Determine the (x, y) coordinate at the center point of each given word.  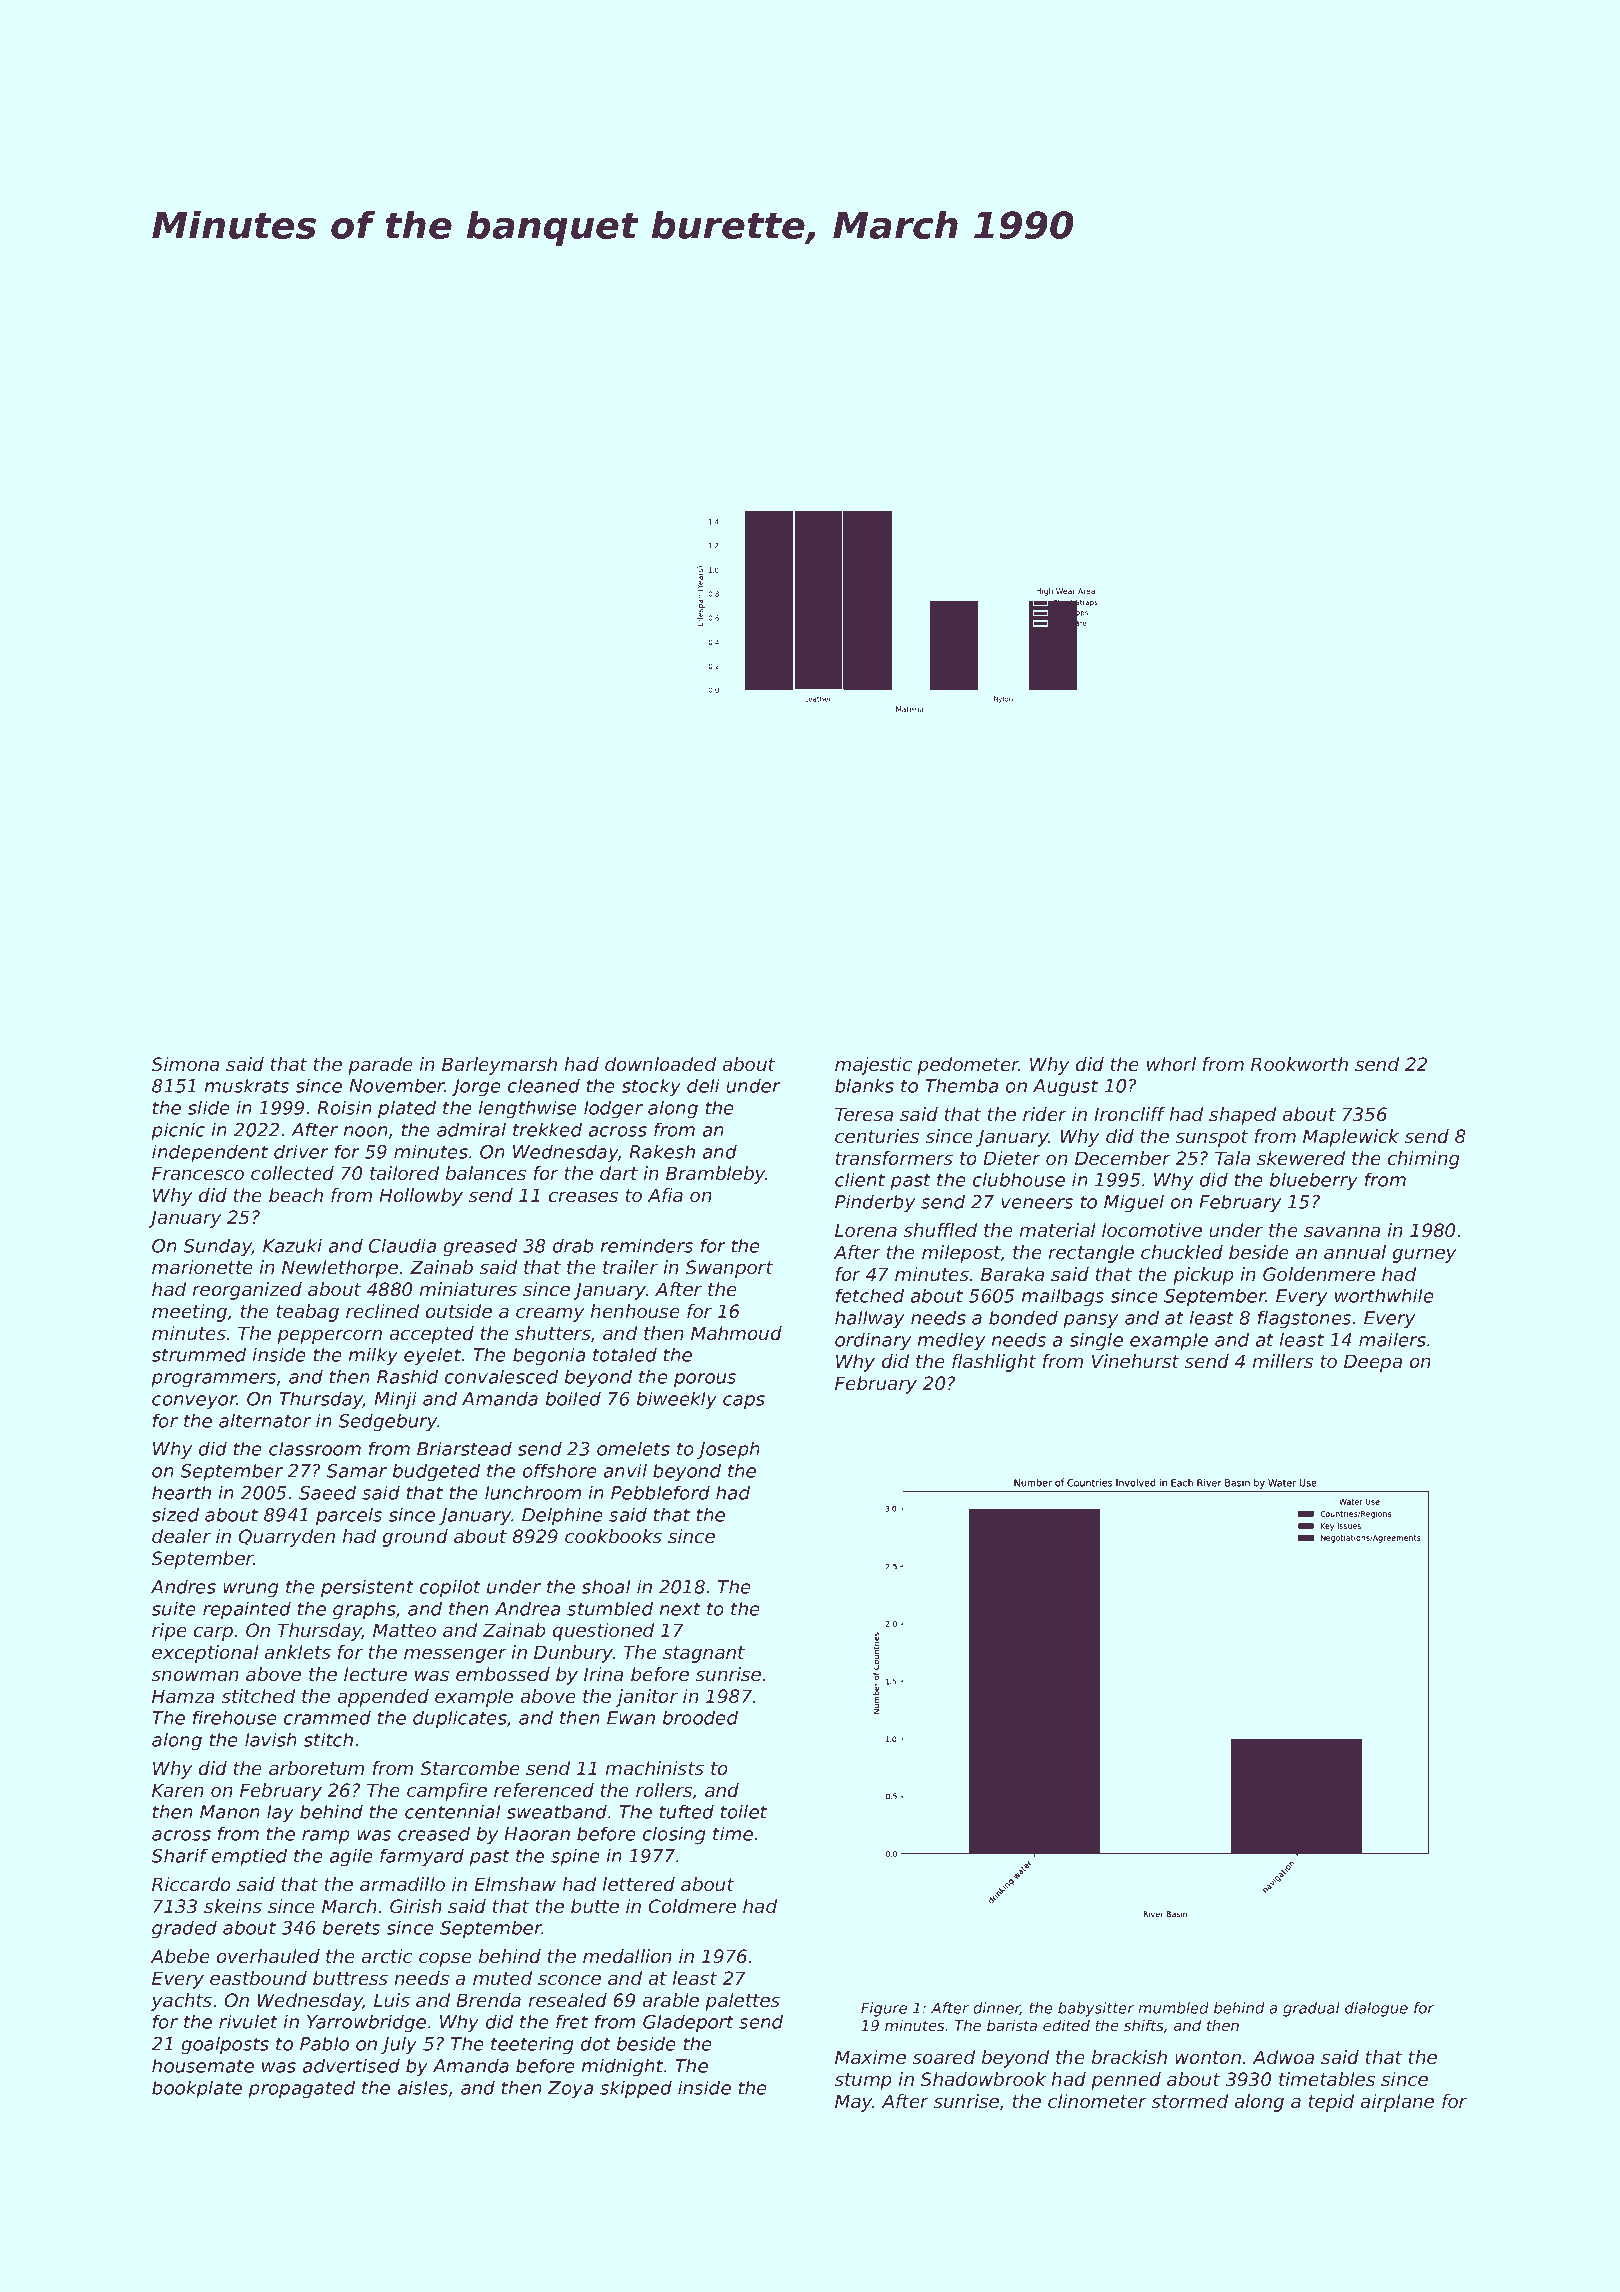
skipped (636, 2089)
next (680, 1609)
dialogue (1376, 2009)
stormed (1190, 2101)
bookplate (197, 2089)
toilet (744, 1811)
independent (210, 1153)
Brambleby (716, 1175)
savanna (1342, 1232)
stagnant (704, 1654)
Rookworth (1299, 1064)
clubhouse (1019, 1179)
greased (480, 1247)
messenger (455, 1655)
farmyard (422, 1857)
